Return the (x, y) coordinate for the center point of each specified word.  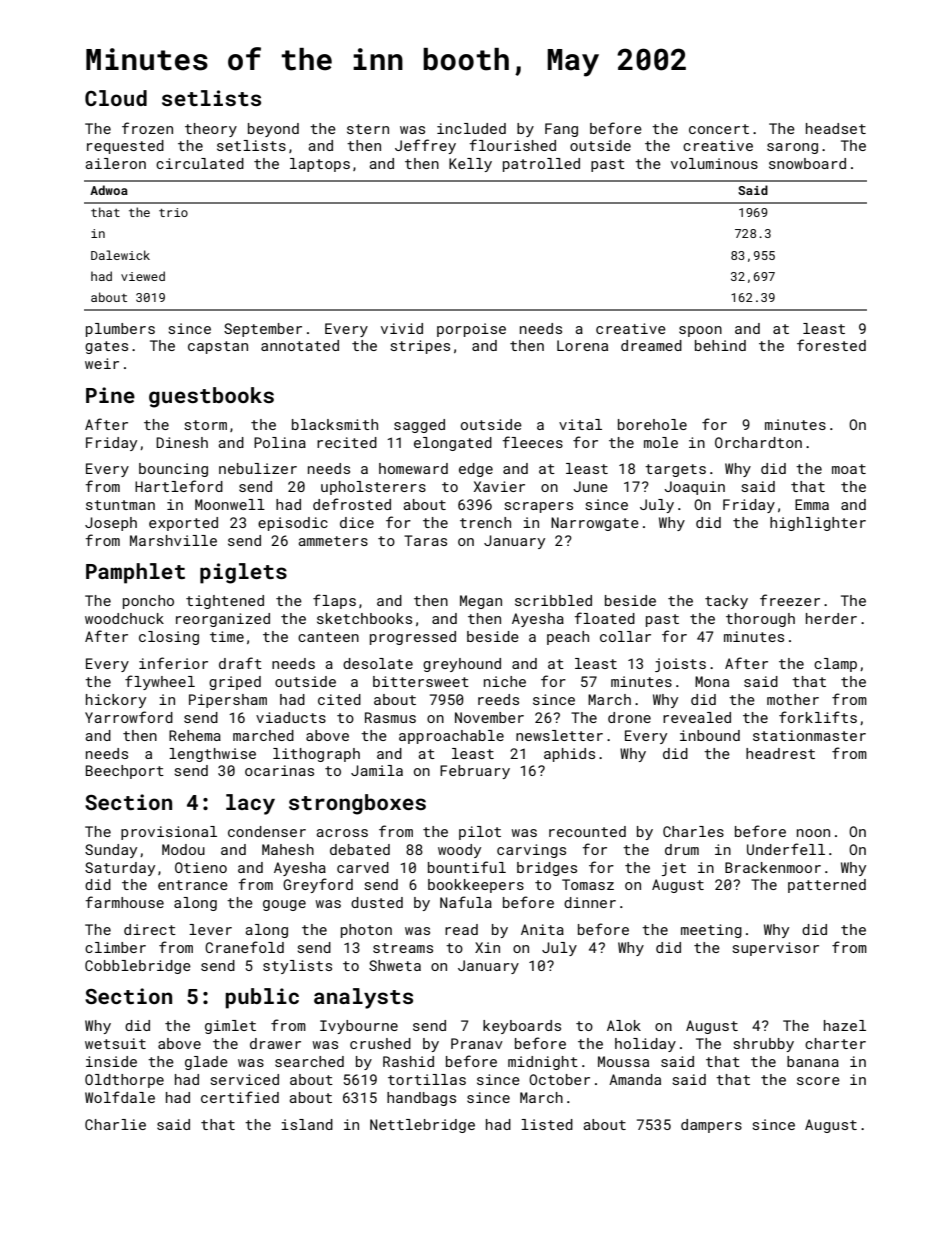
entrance (193, 885)
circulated (200, 163)
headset (836, 128)
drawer (275, 1043)
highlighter (818, 524)
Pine (110, 395)
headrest (780, 753)
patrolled (541, 165)
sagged (419, 426)
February (475, 772)
